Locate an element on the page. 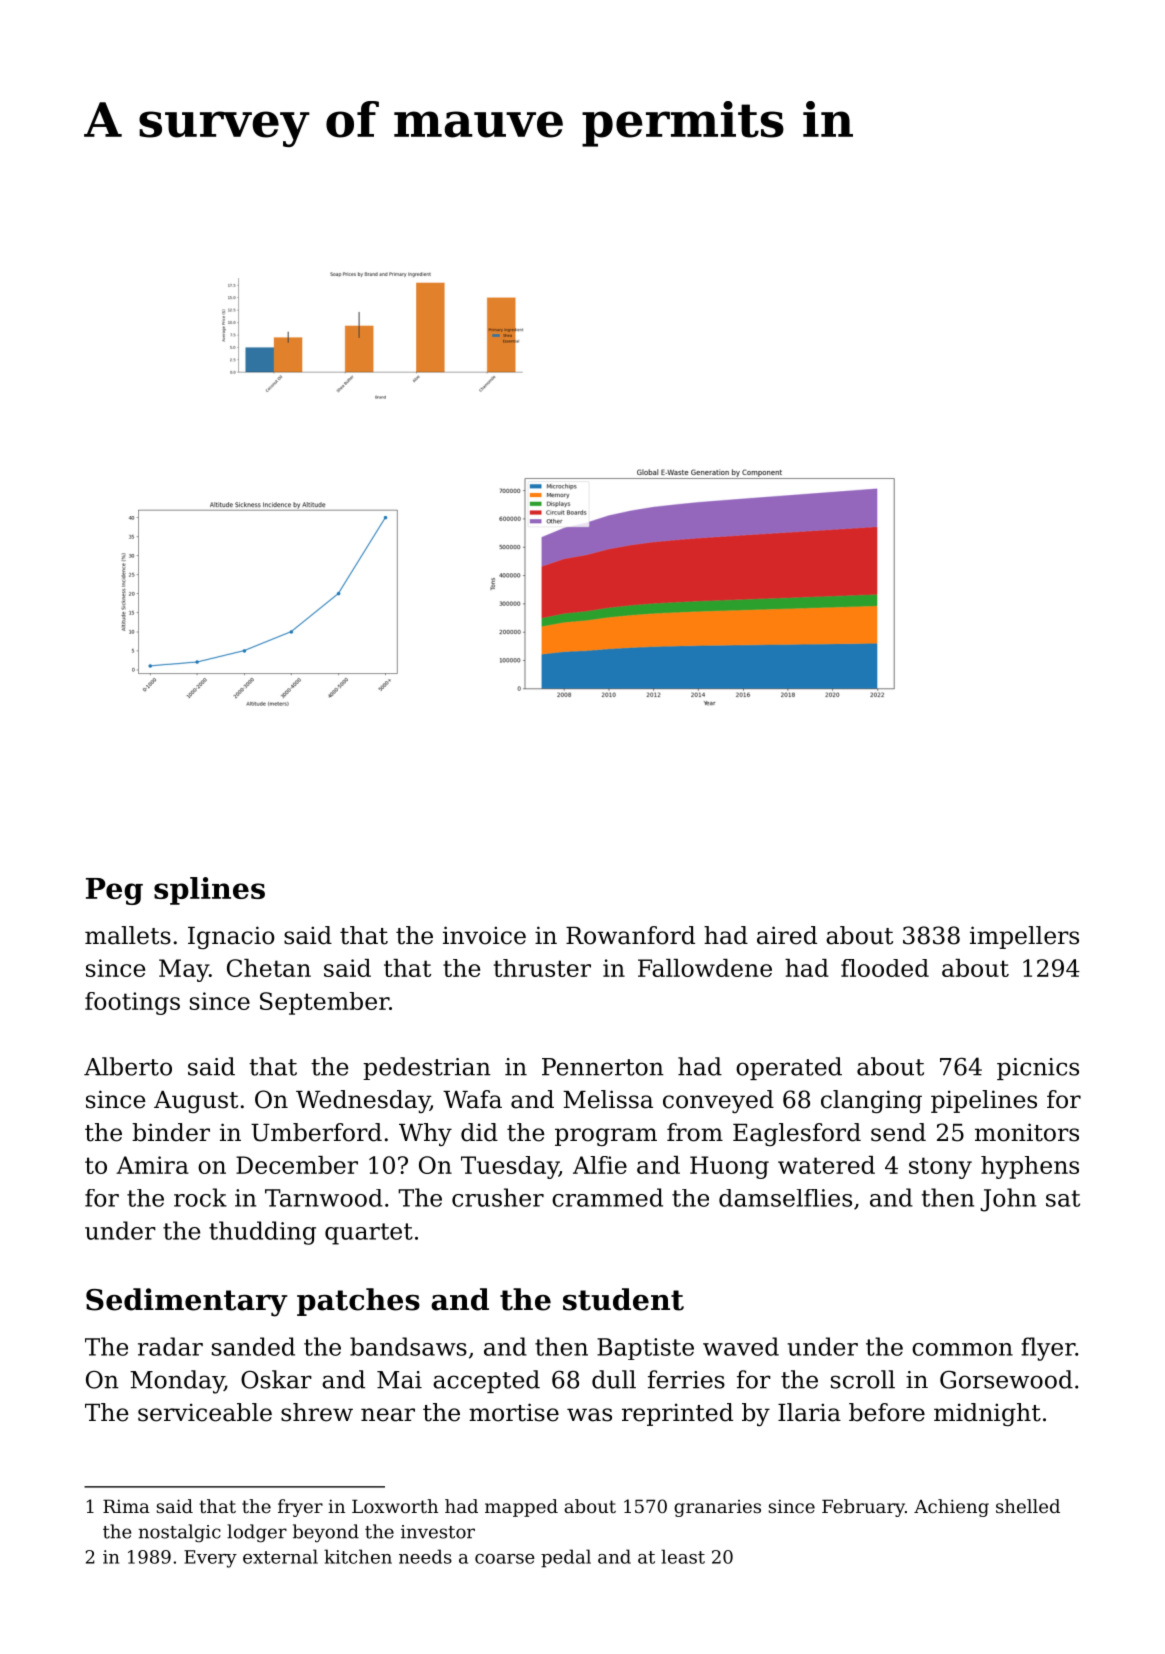  mortise is located at coordinates (514, 1412).
